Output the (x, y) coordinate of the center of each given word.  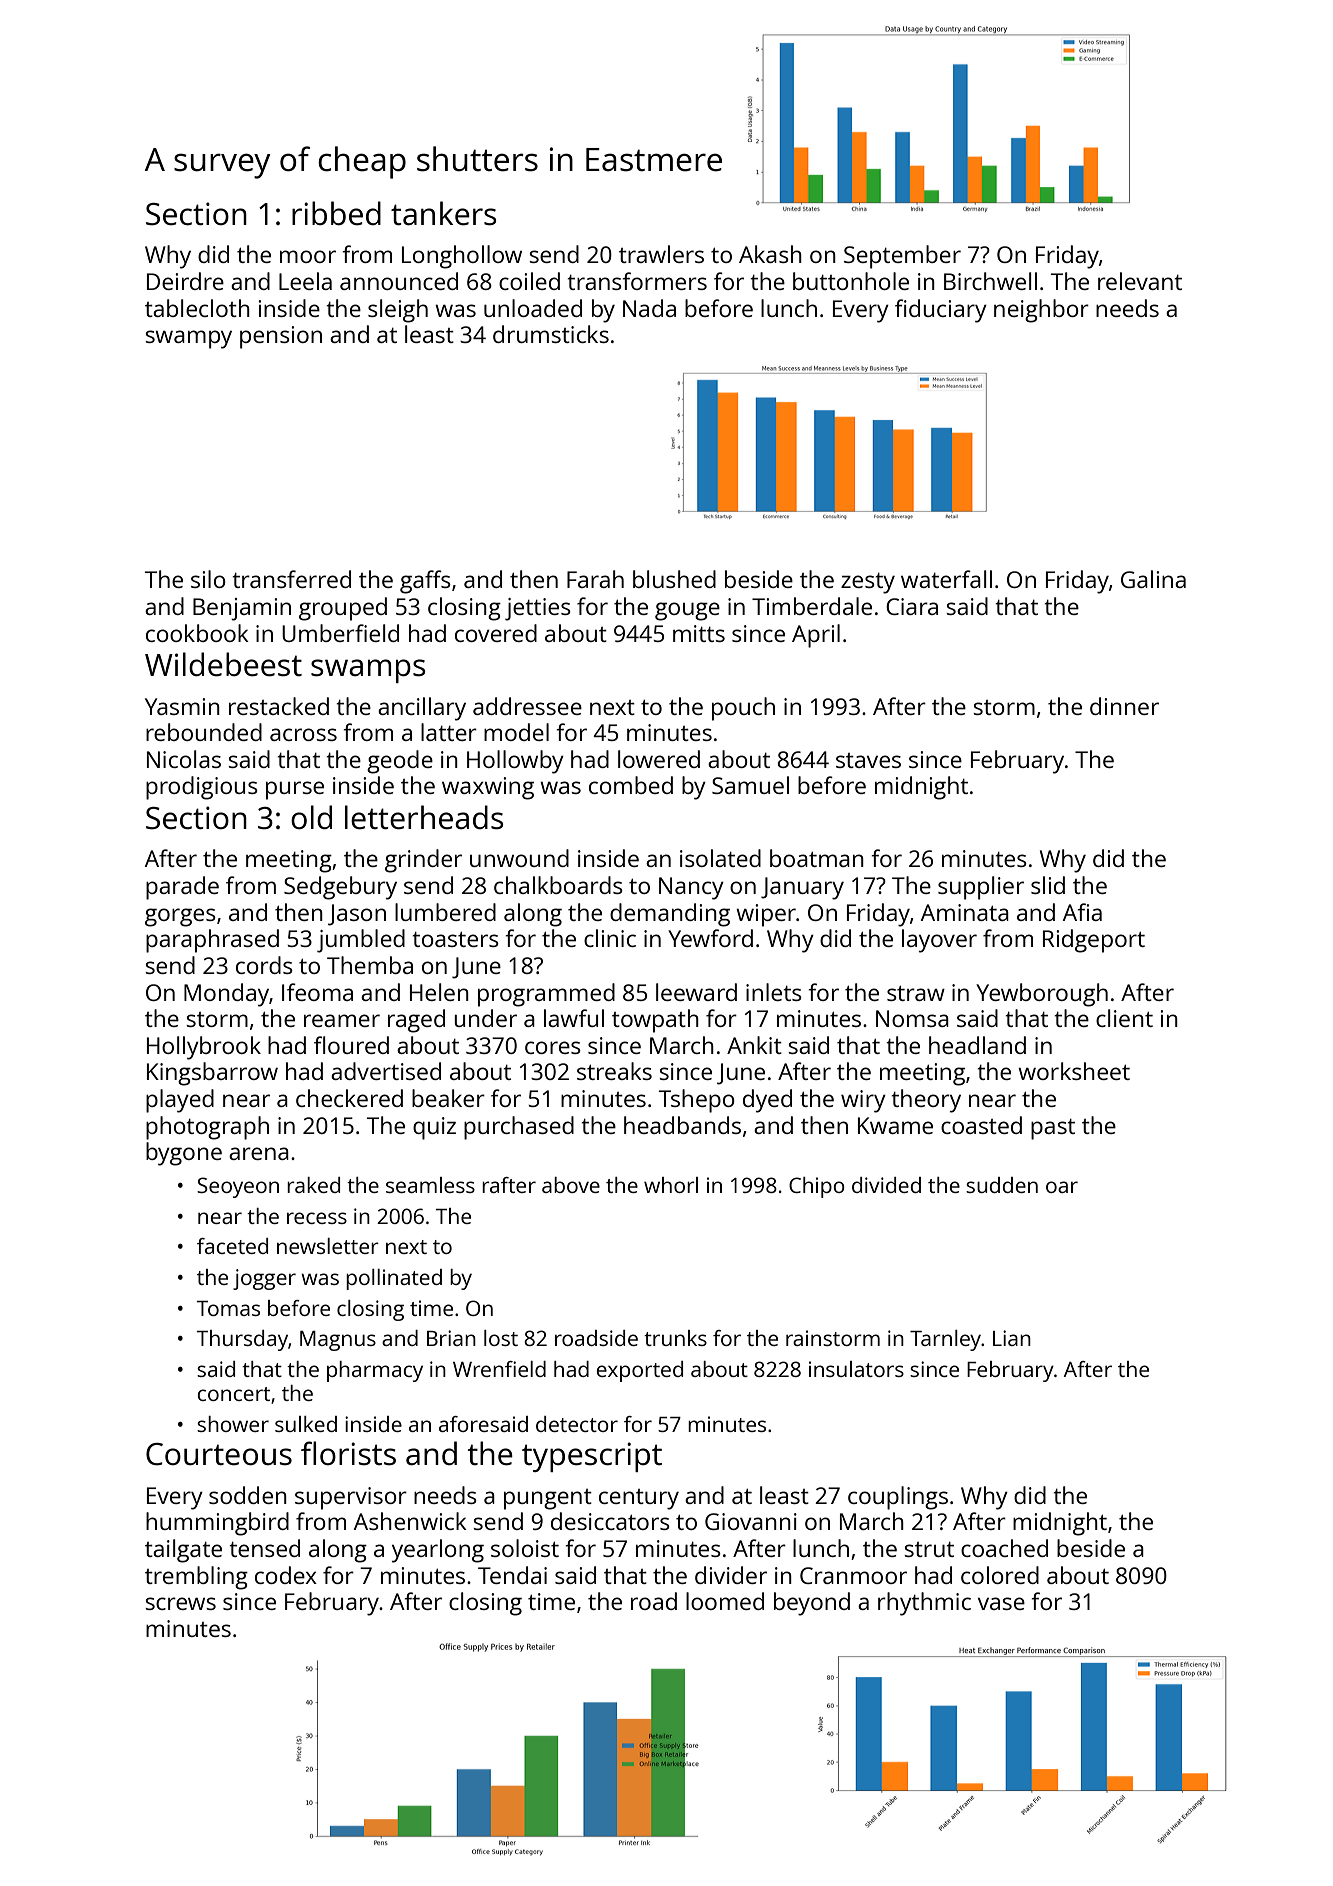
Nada (649, 308)
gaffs (425, 582)
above (571, 1185)
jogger (264, 1279)
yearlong (438, 1551)
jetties (538, 609)
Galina (1153, 579)
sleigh (398, 311)
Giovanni (751, 1521)
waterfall (946, 579)
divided (886, 1185)
